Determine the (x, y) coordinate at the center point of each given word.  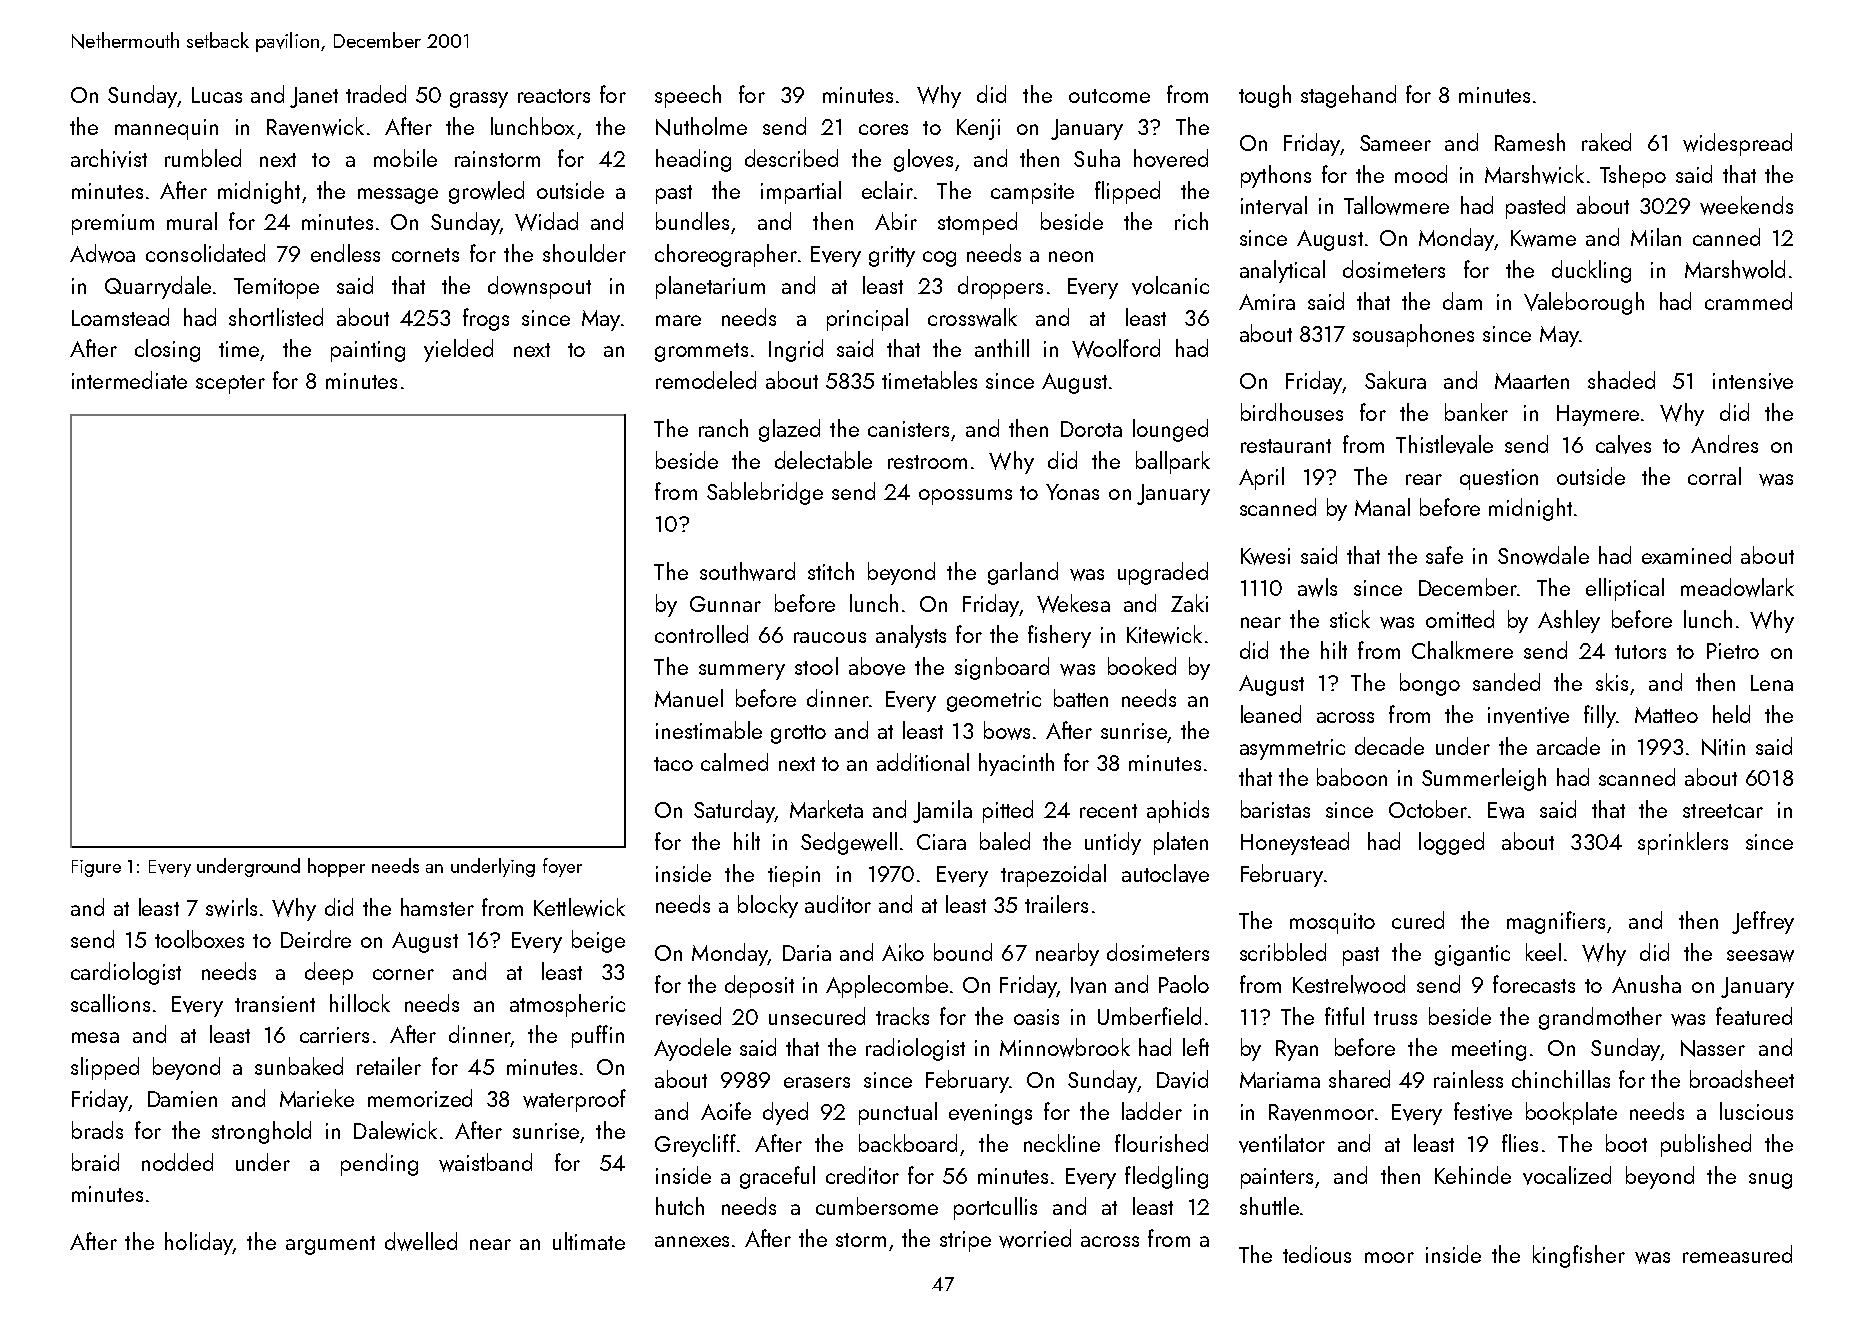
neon (1071, 256)
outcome (1109, 96)
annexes (692, 1241)
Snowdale (1543, 555)
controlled (701, 634)
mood (1421, 174)
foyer (562, 867)
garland (1023, 573)
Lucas (217, 95)
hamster (437, 907)
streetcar (1723, 811)
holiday (199, 1243)
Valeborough (1584, 303)
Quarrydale (158, 287)
